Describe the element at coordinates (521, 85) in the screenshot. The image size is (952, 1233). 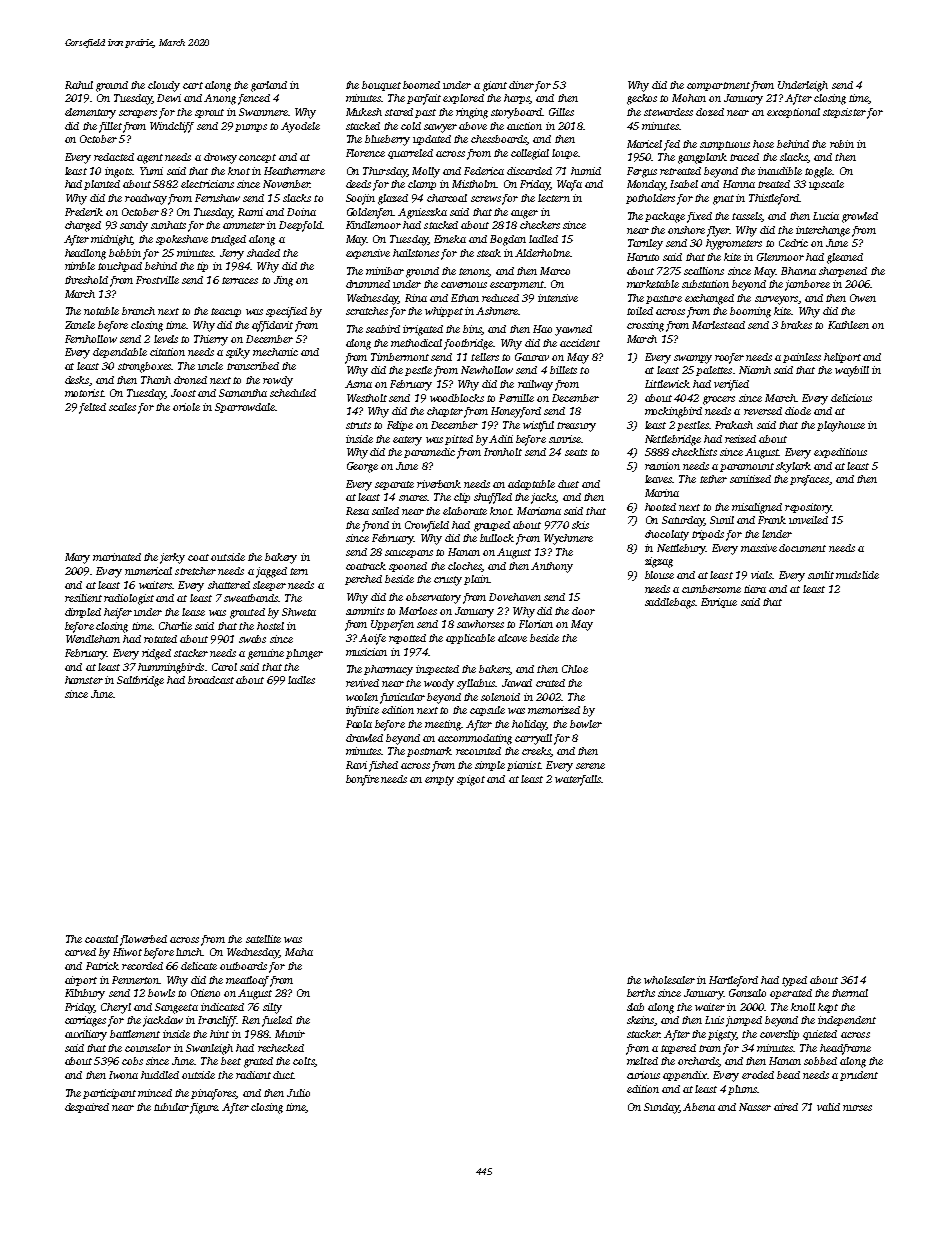
I see `diner` at that location.
